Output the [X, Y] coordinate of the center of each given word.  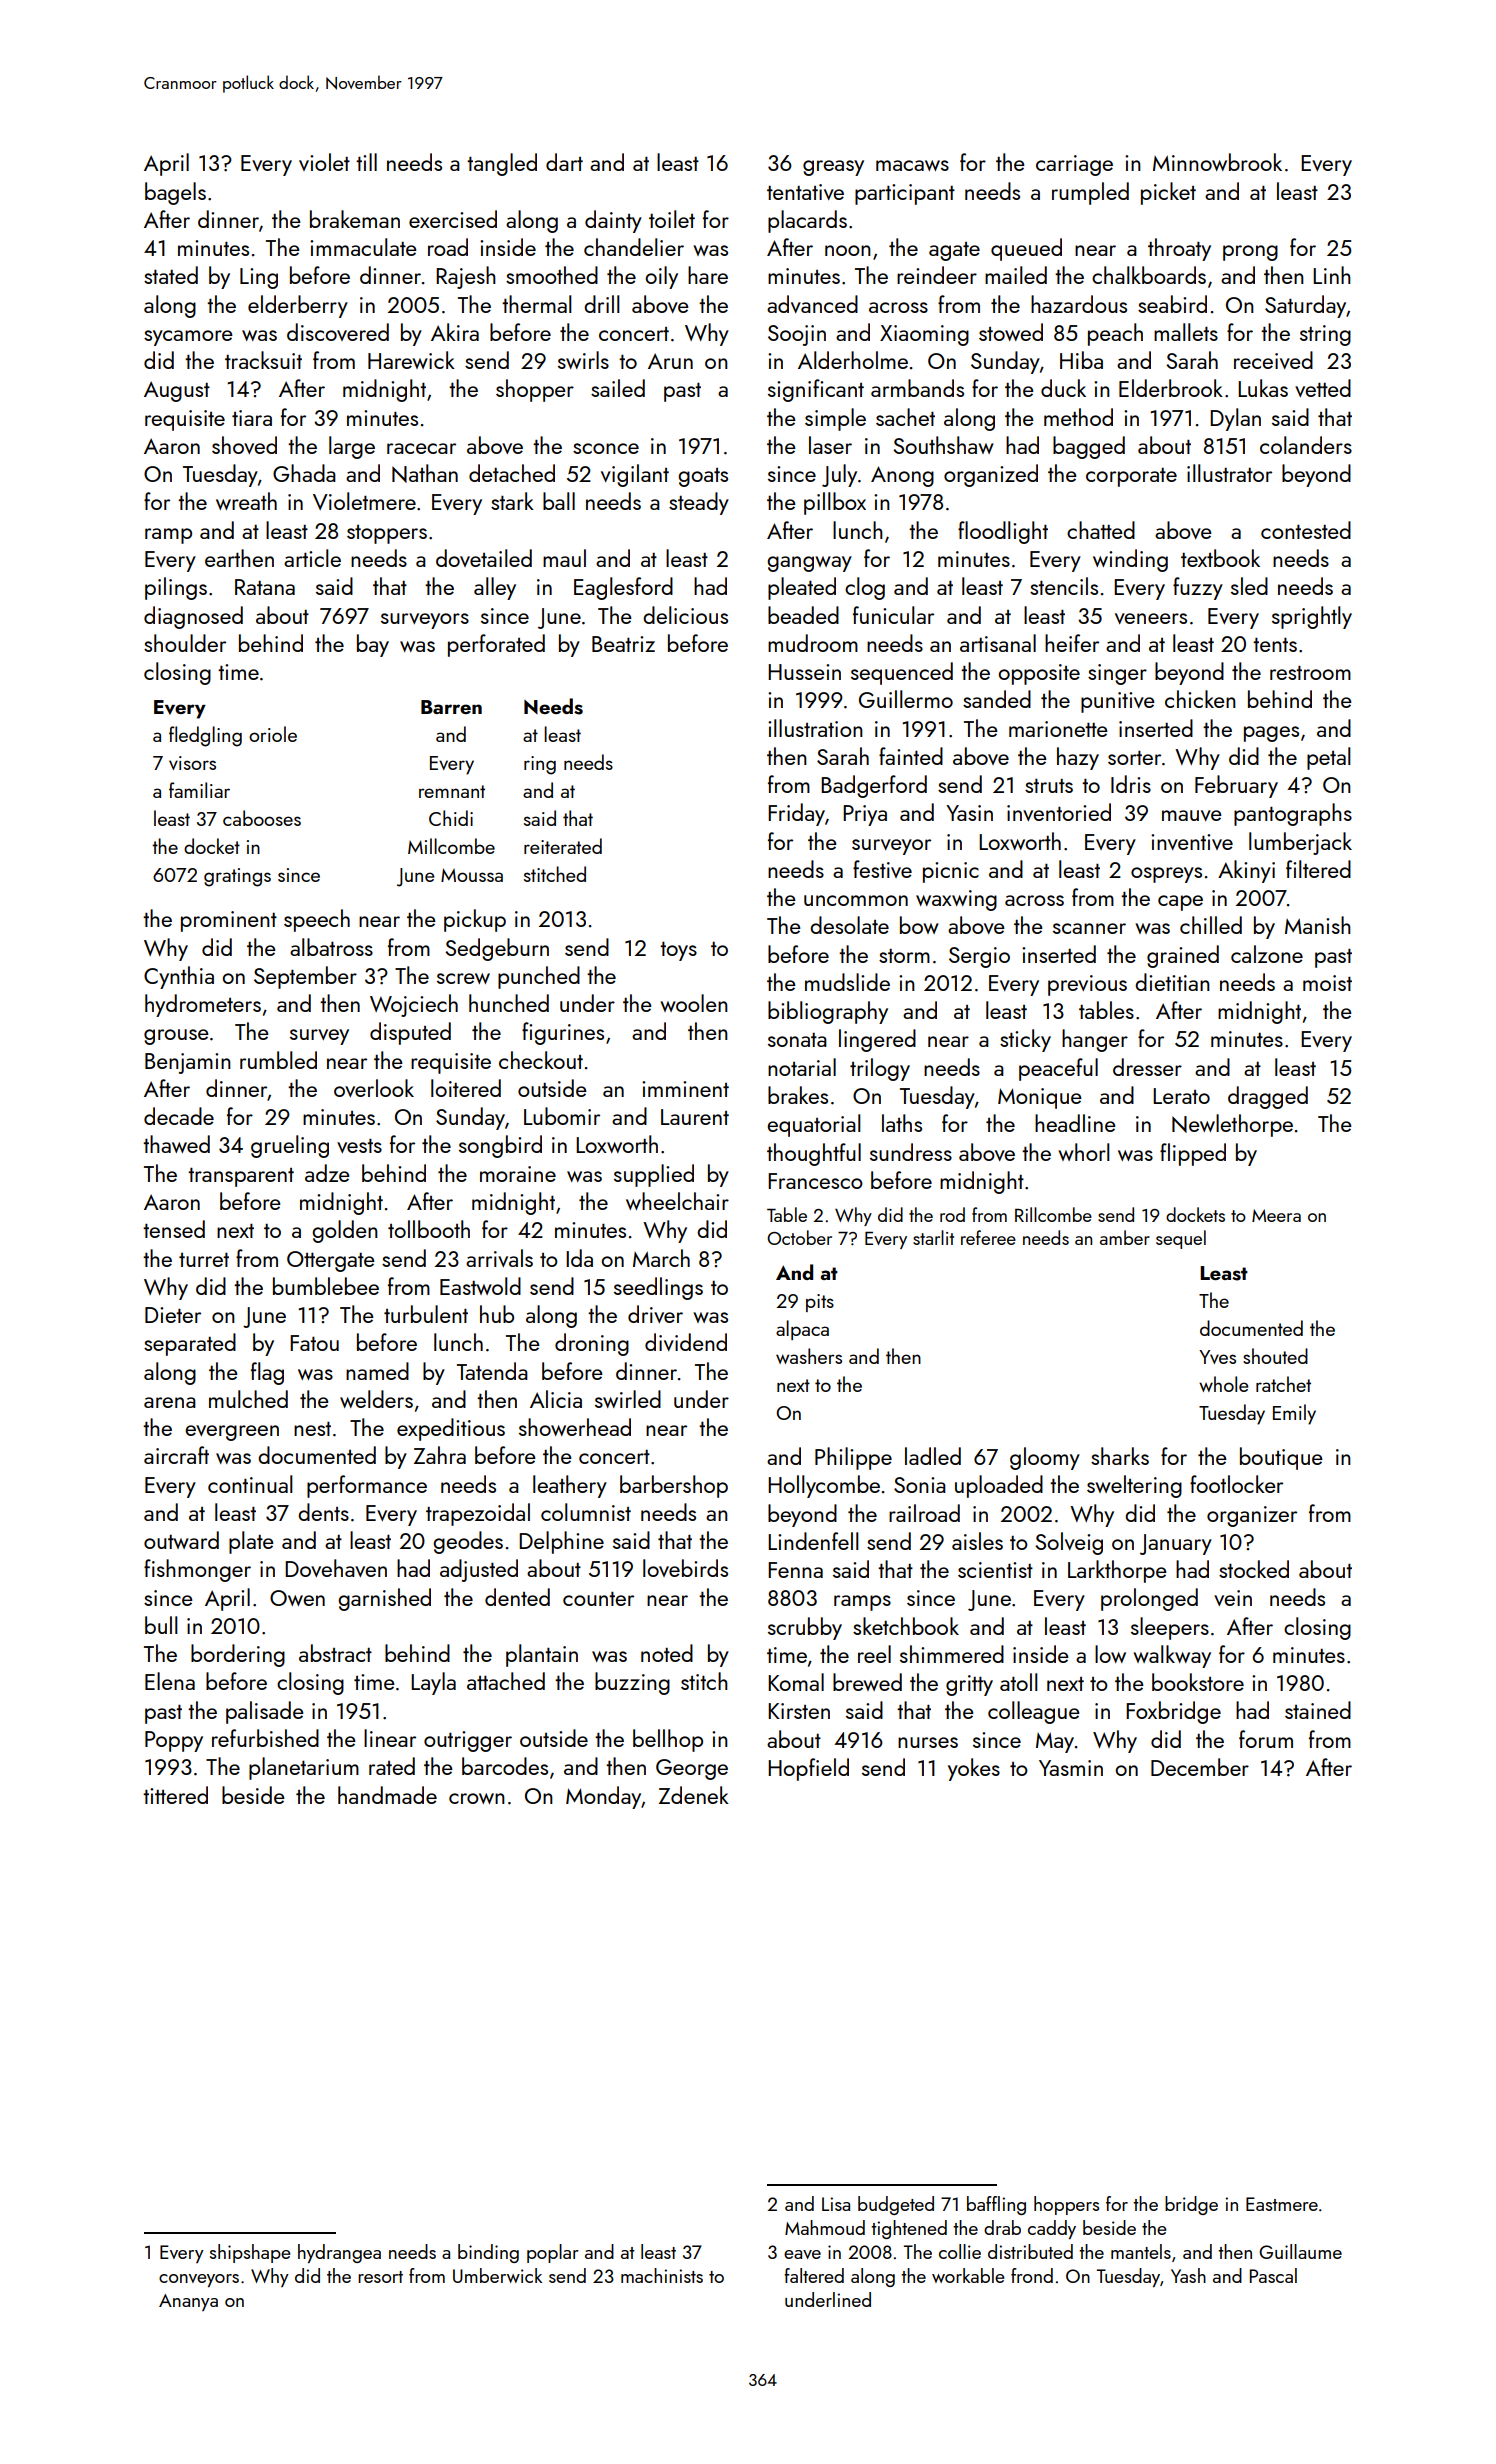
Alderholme [853, 360]
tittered [175, 1795]
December [1200, 1767]
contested [1306, 530]
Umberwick [497, 2275]
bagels [175, 193]
